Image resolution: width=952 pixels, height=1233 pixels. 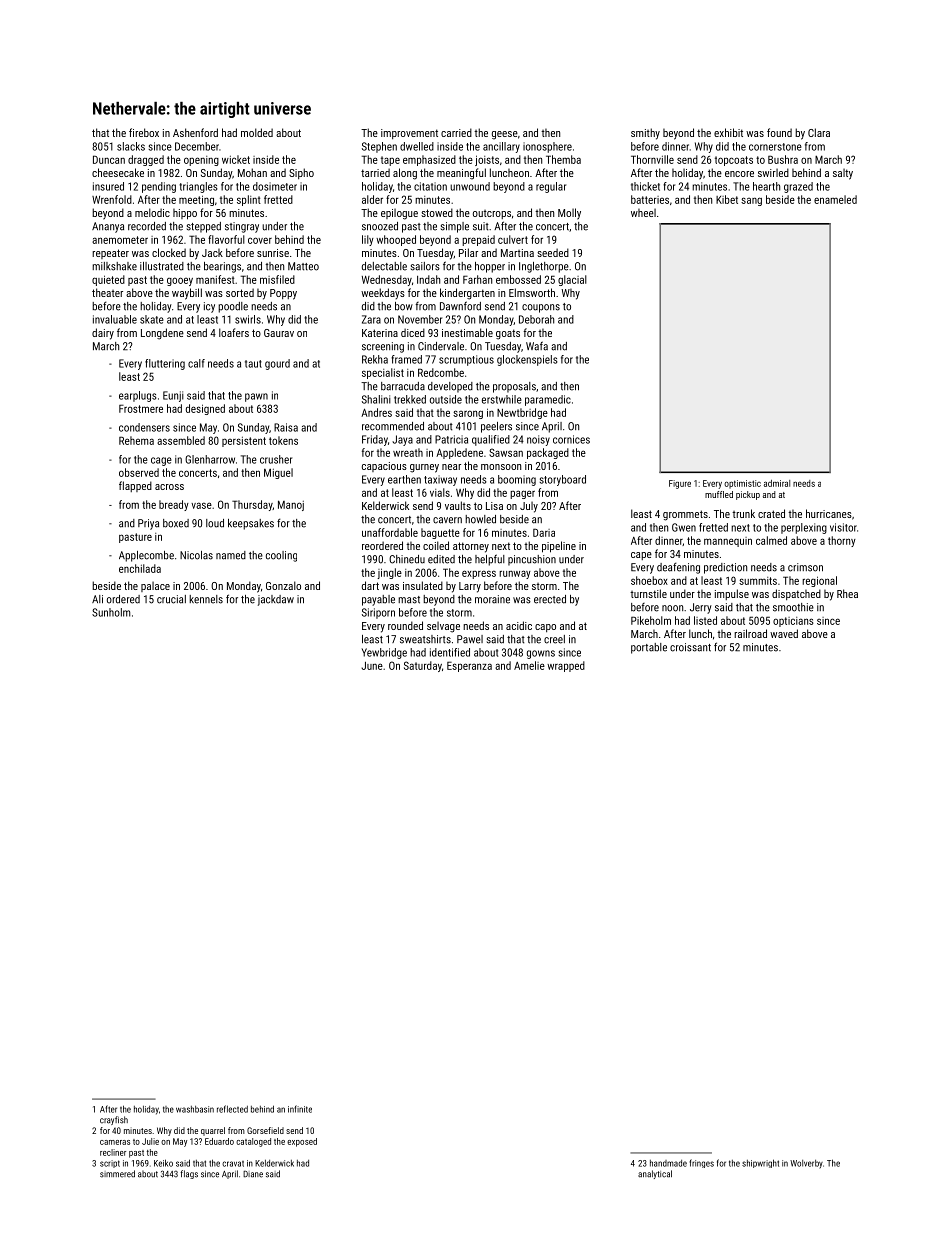 What do you see at coordinates (302, 1142) in the image?
I see `exposed` at bounding box center [302, 1142].
